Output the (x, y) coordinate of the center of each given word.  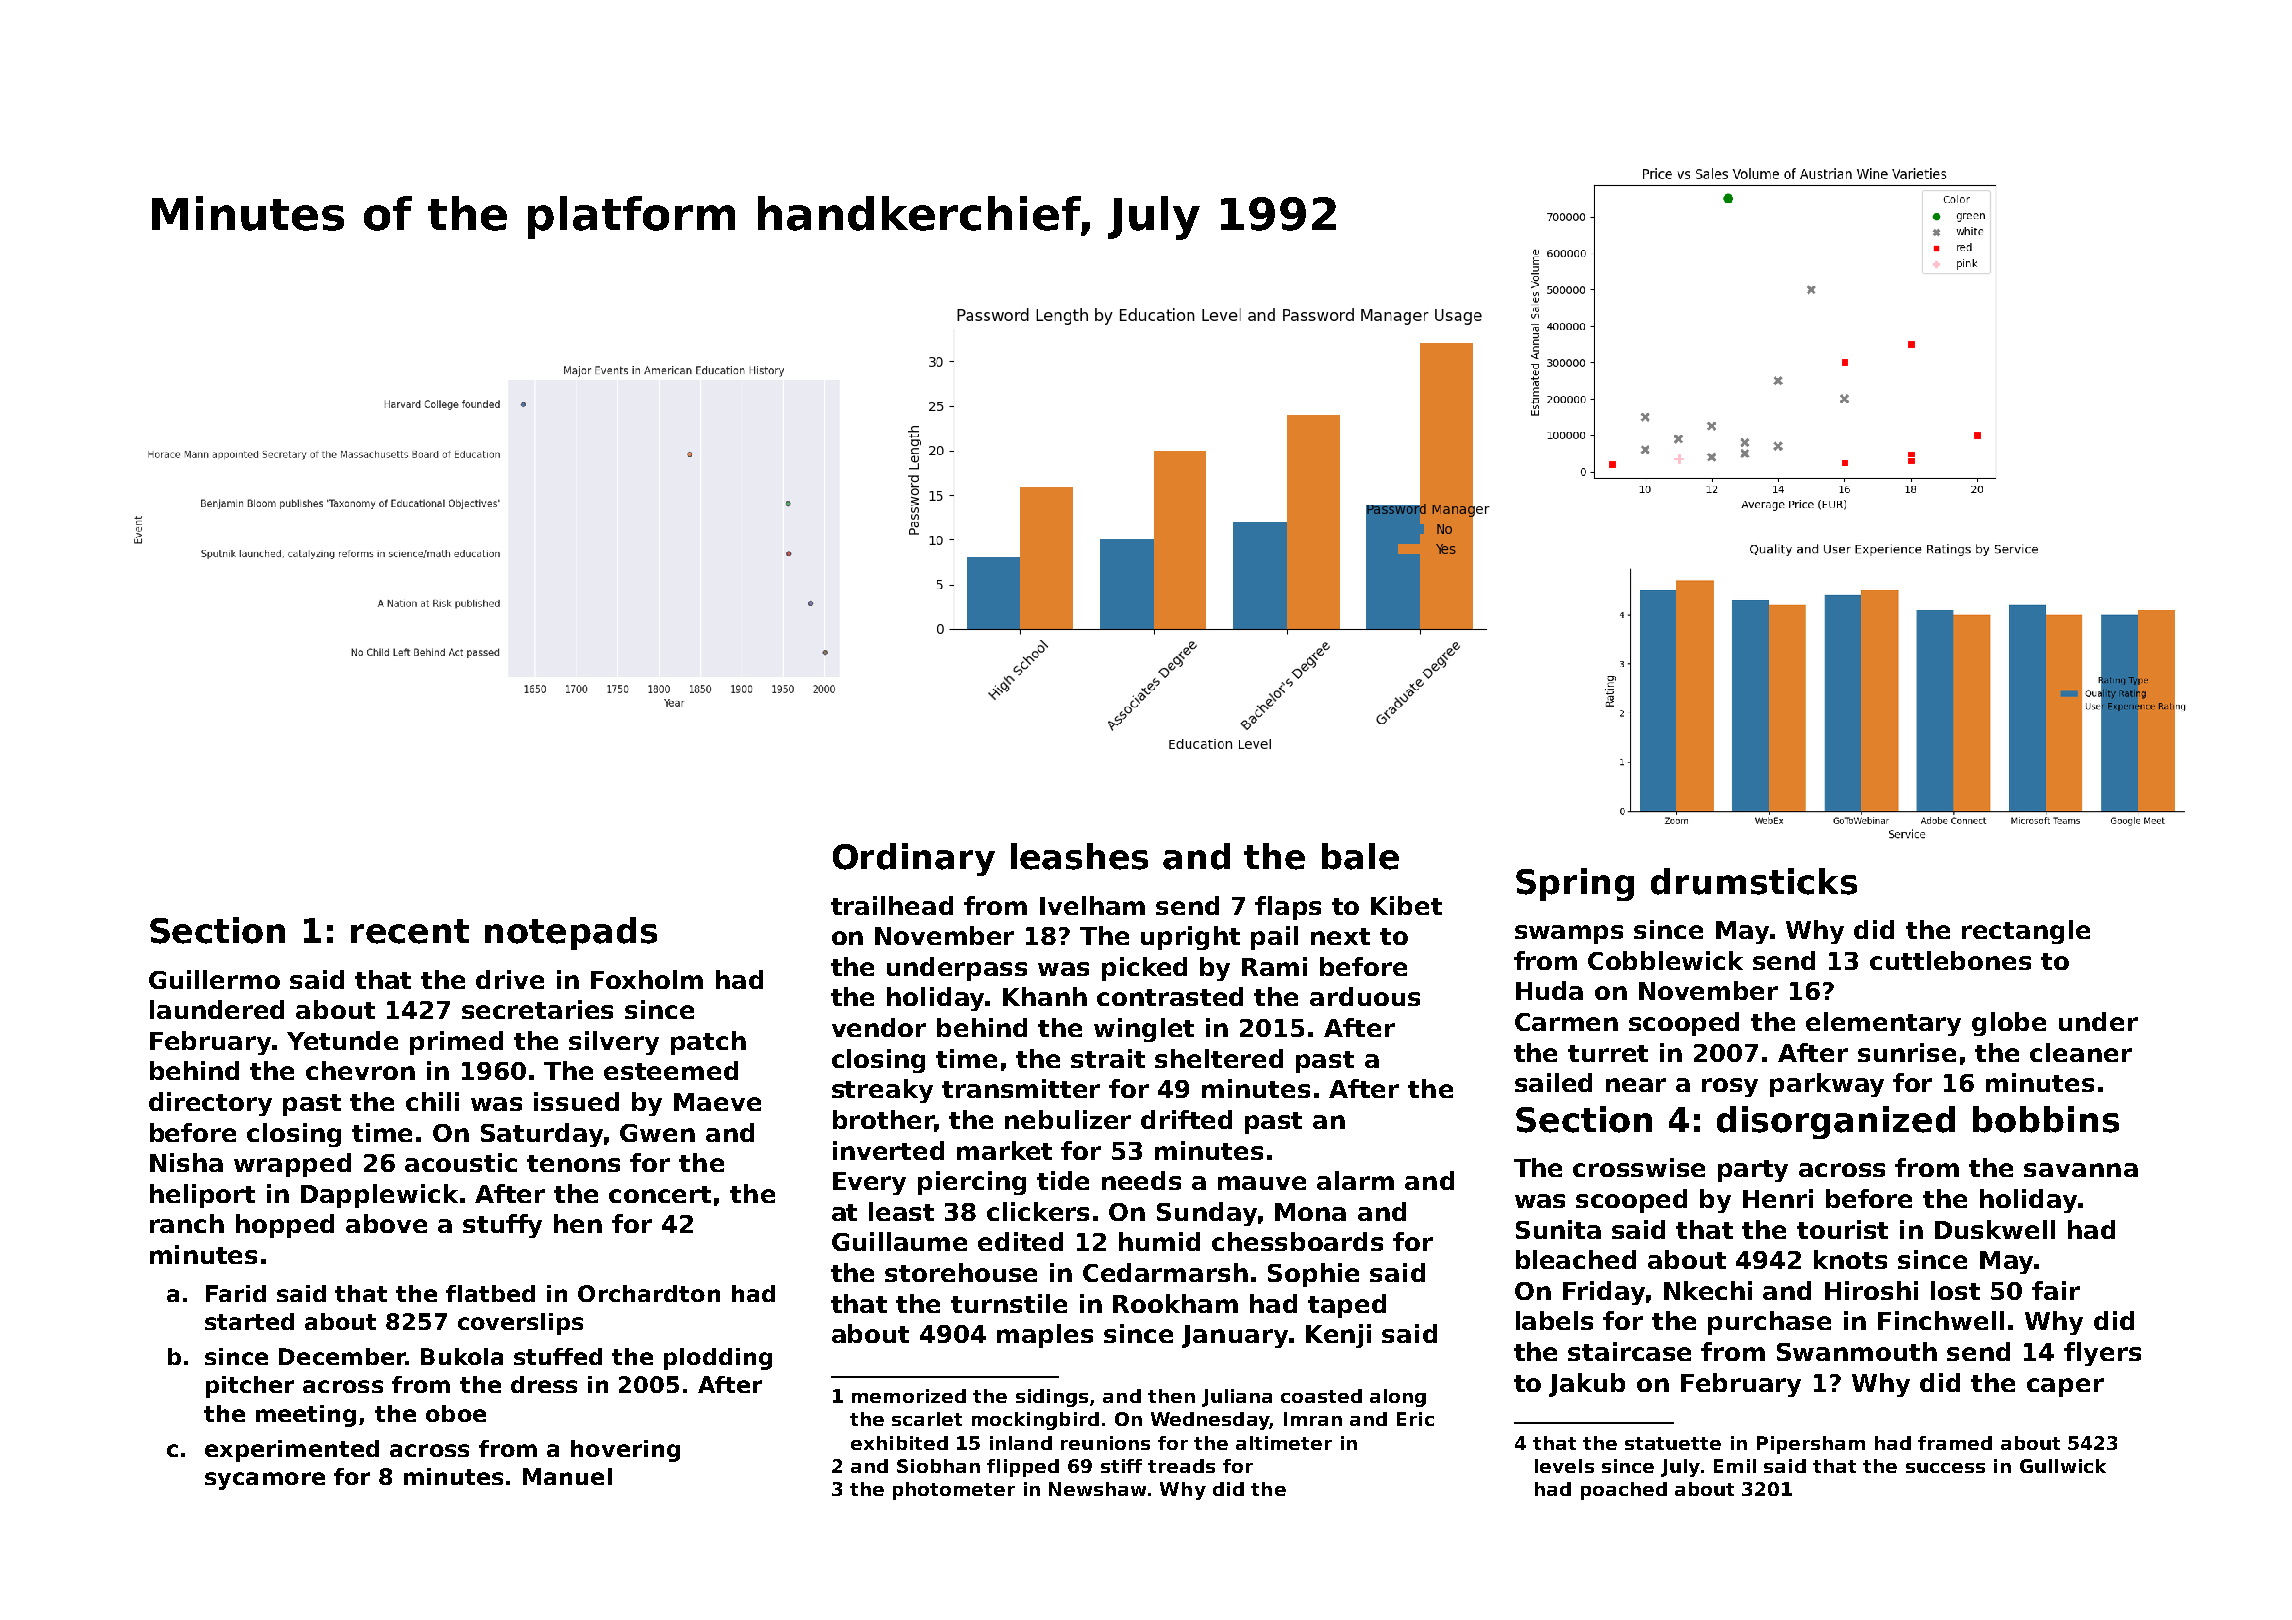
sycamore (265, 1481)
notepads (571, 933)
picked (1144, 969)
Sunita (1558, 1229)
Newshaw (1097, 1489)
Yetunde (342, 1040)
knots (1850, 1259)
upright (1190, 938)
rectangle (2026, 932)
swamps (1569, 934)
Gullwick (2063, 1466)
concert (660, 1194)
